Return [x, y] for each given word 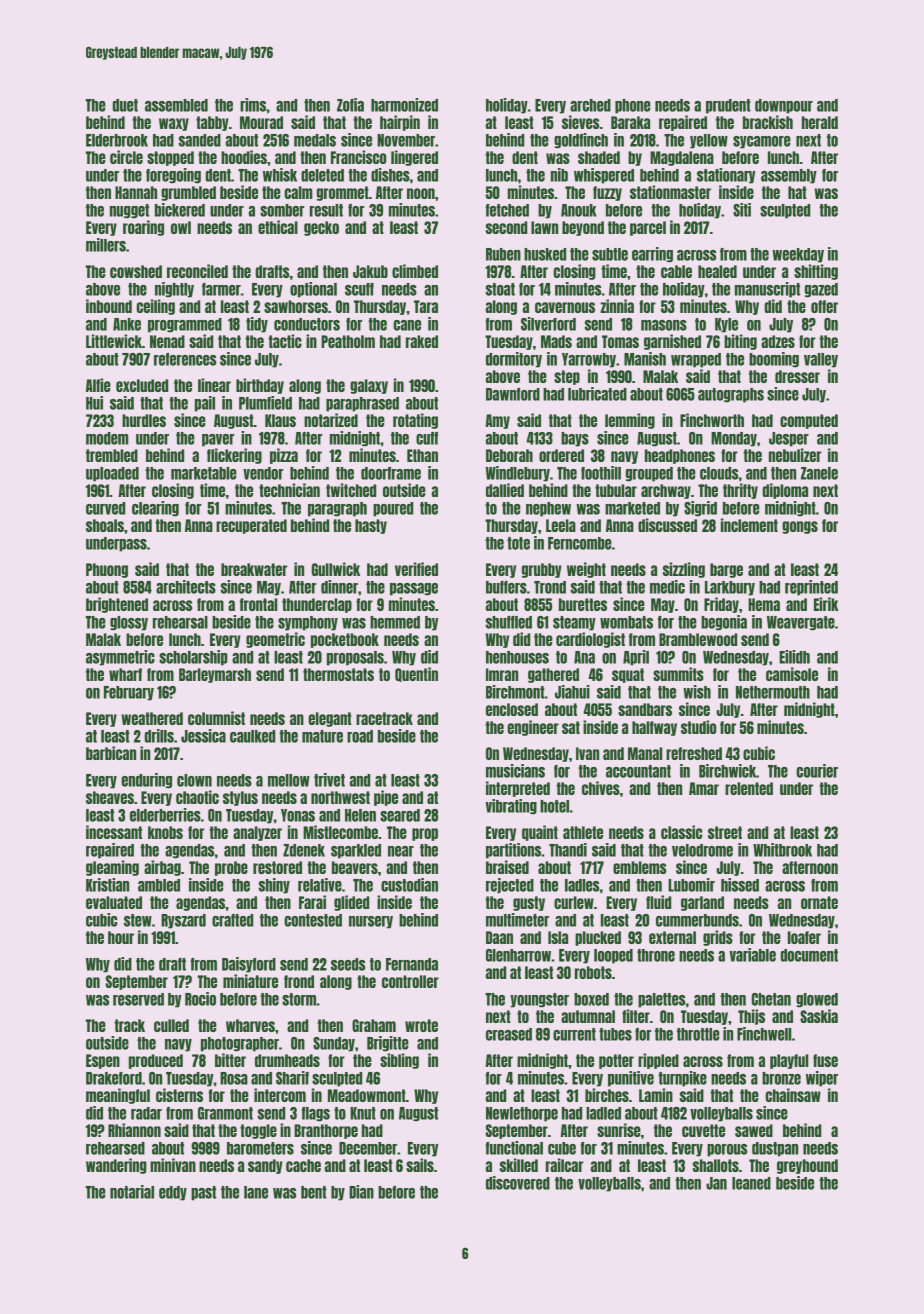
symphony [308, 623]
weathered [152, 718]
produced [156, 1061]
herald [820, 122]
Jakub [370, 271]
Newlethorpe [522, 1114]
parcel [648, 228]
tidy [257, 325]
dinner [339, 587]
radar [146, 1113]
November [406, 140]
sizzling [684, 570]
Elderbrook [117, 140]
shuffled [509, 622]
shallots [716, 1165]
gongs [800, 527]
